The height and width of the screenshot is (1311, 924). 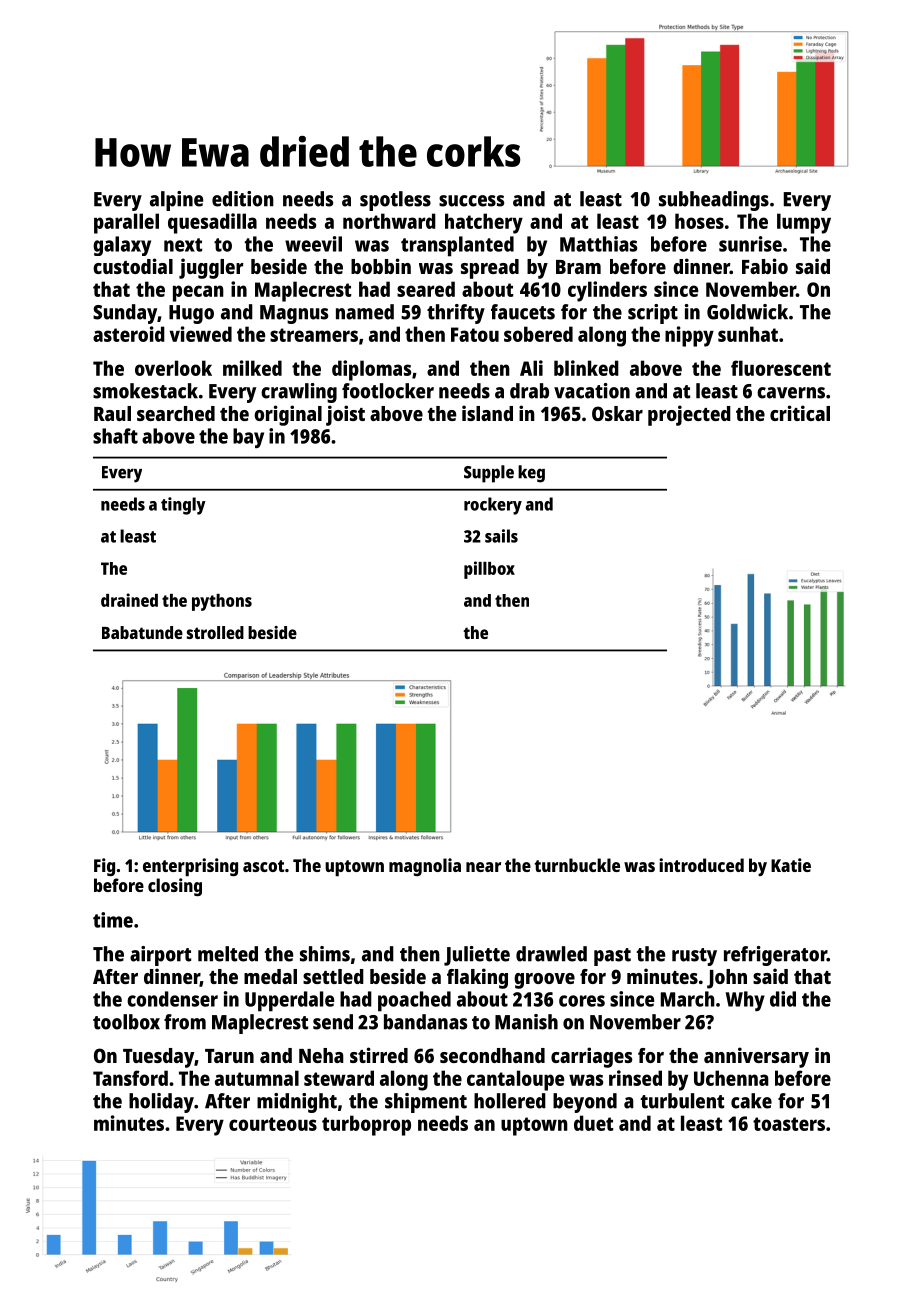 I want to click on pillbox, so click(x=489, y=570).
